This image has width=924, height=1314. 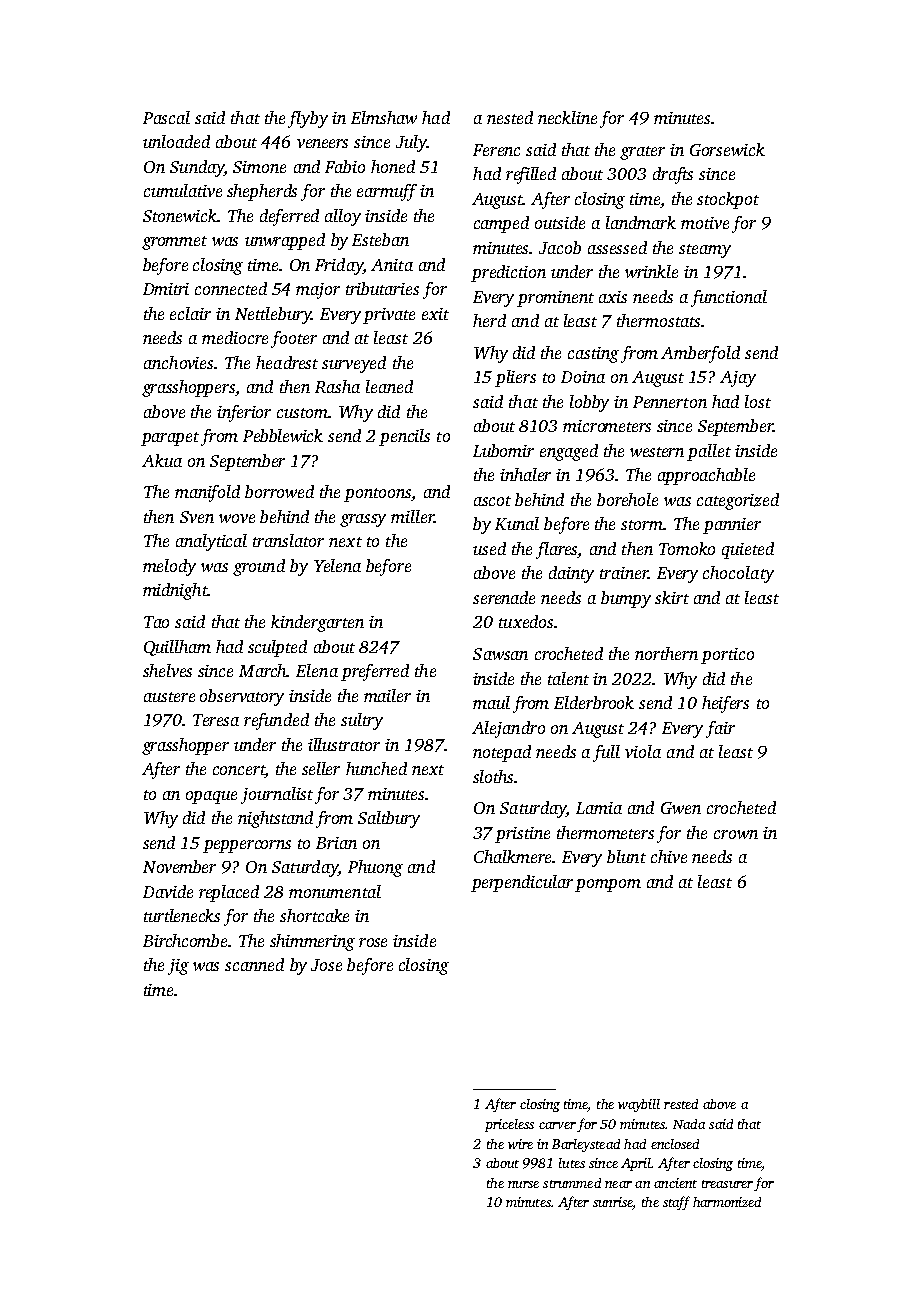 I want to click on chocolaty, so click(x=738, y=574).
